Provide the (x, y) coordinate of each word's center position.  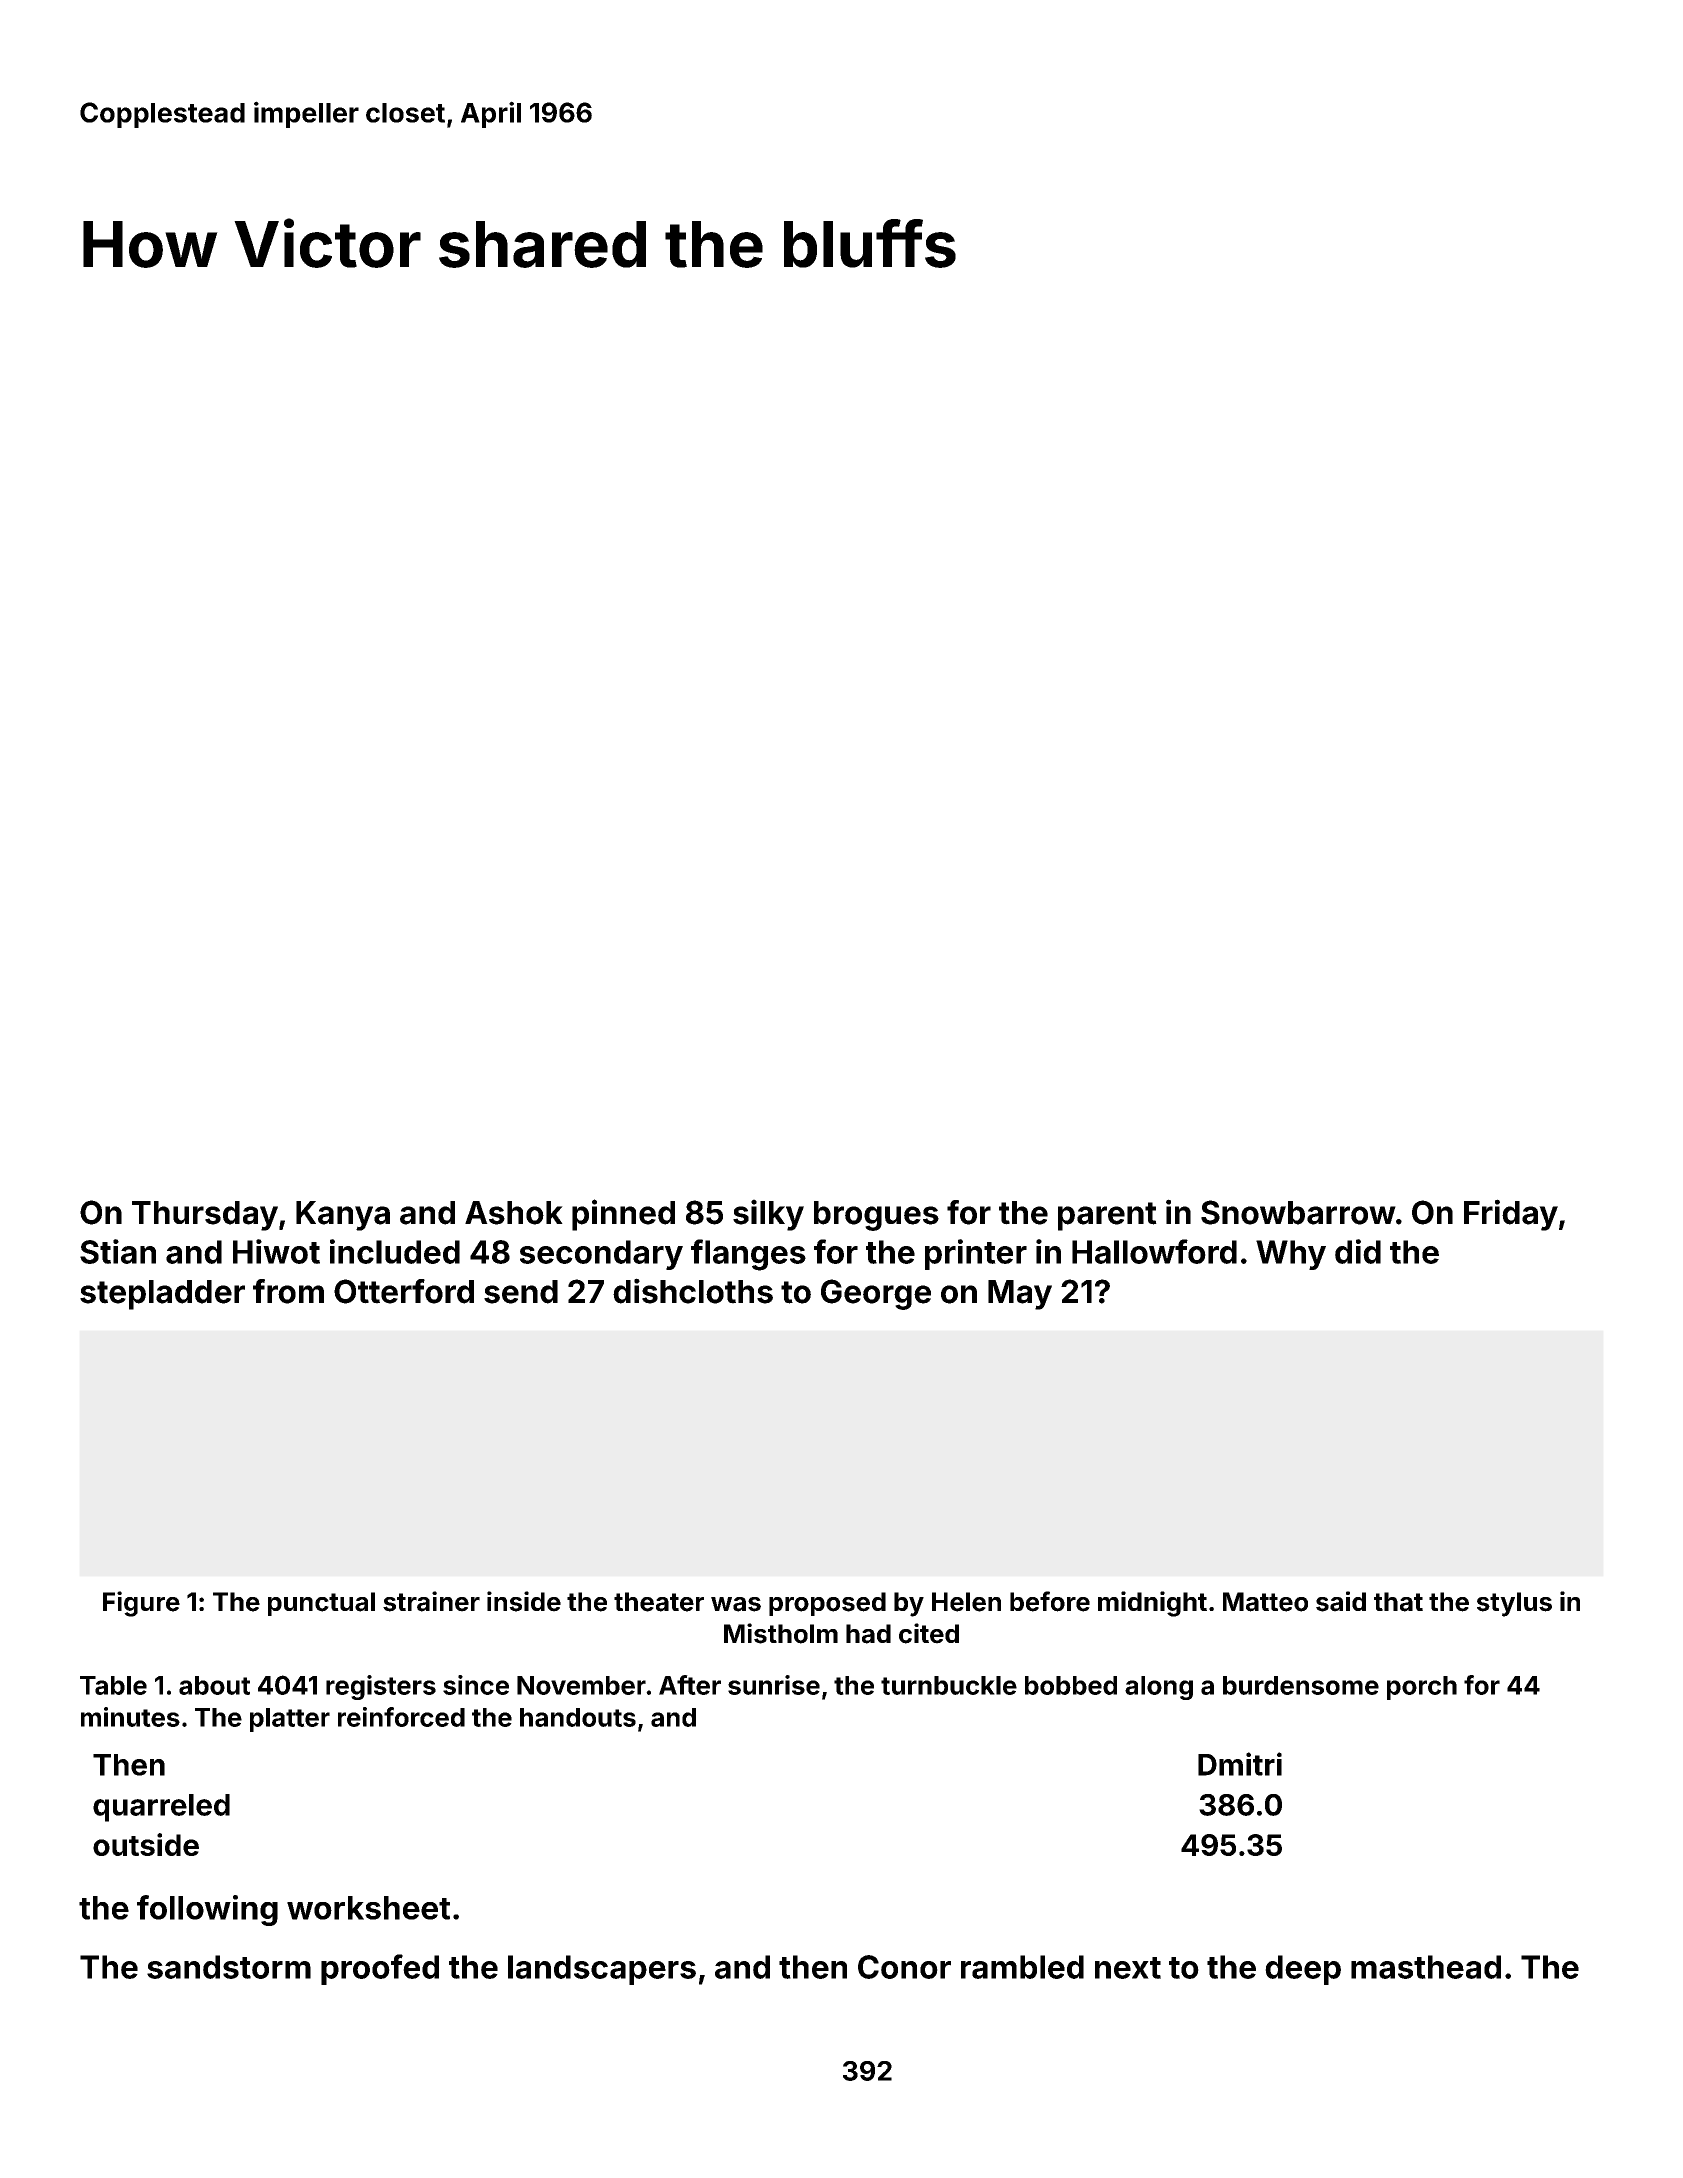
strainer (431, 1601)
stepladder (162, 1295)
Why (1291, 1255)
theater (659, 1602)
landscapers (602, 1970)
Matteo (1265, 1602)
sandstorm (229, 1967)
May (1020, 1295)
